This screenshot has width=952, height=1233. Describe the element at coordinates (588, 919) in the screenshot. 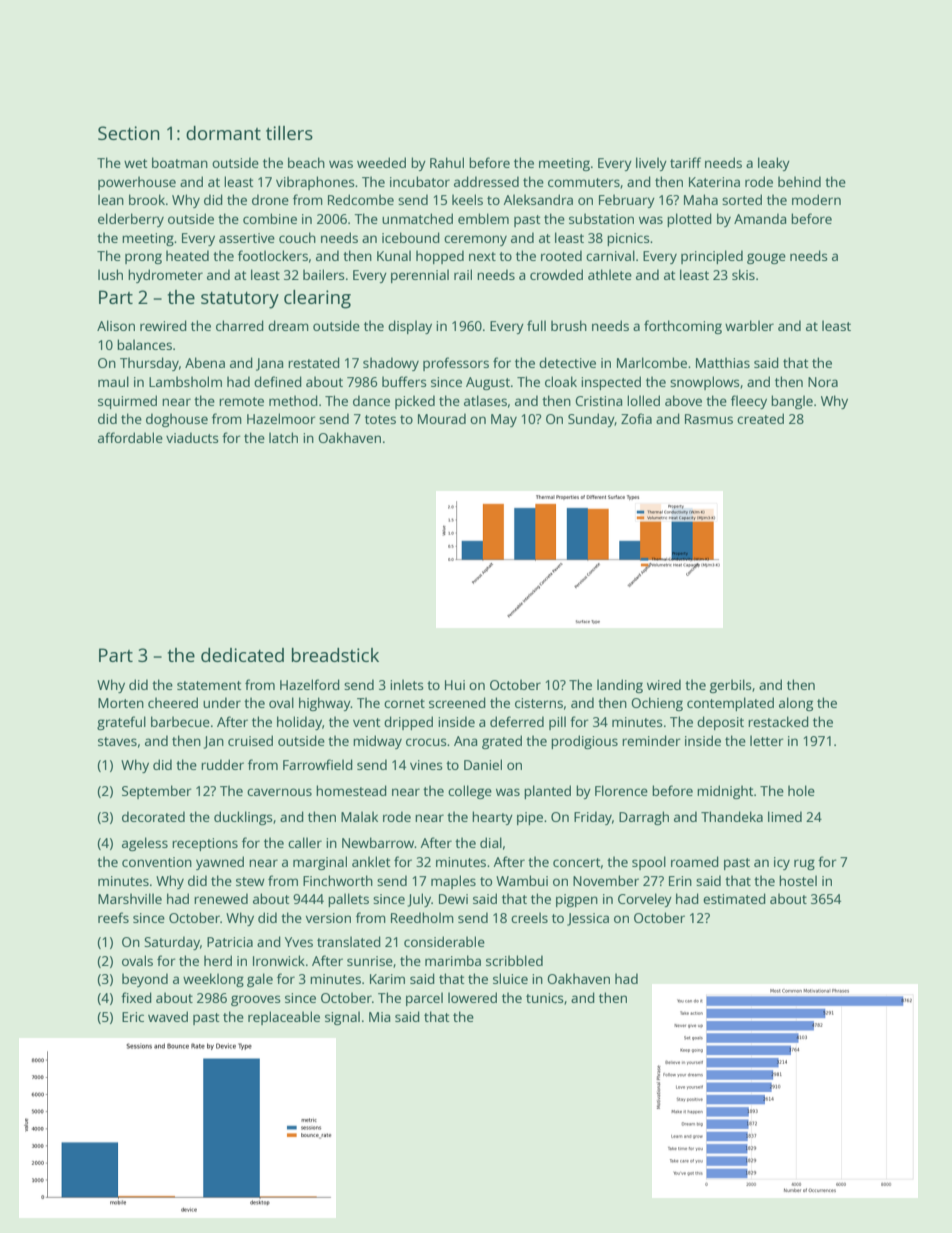

I see `Jessica` at that location.
